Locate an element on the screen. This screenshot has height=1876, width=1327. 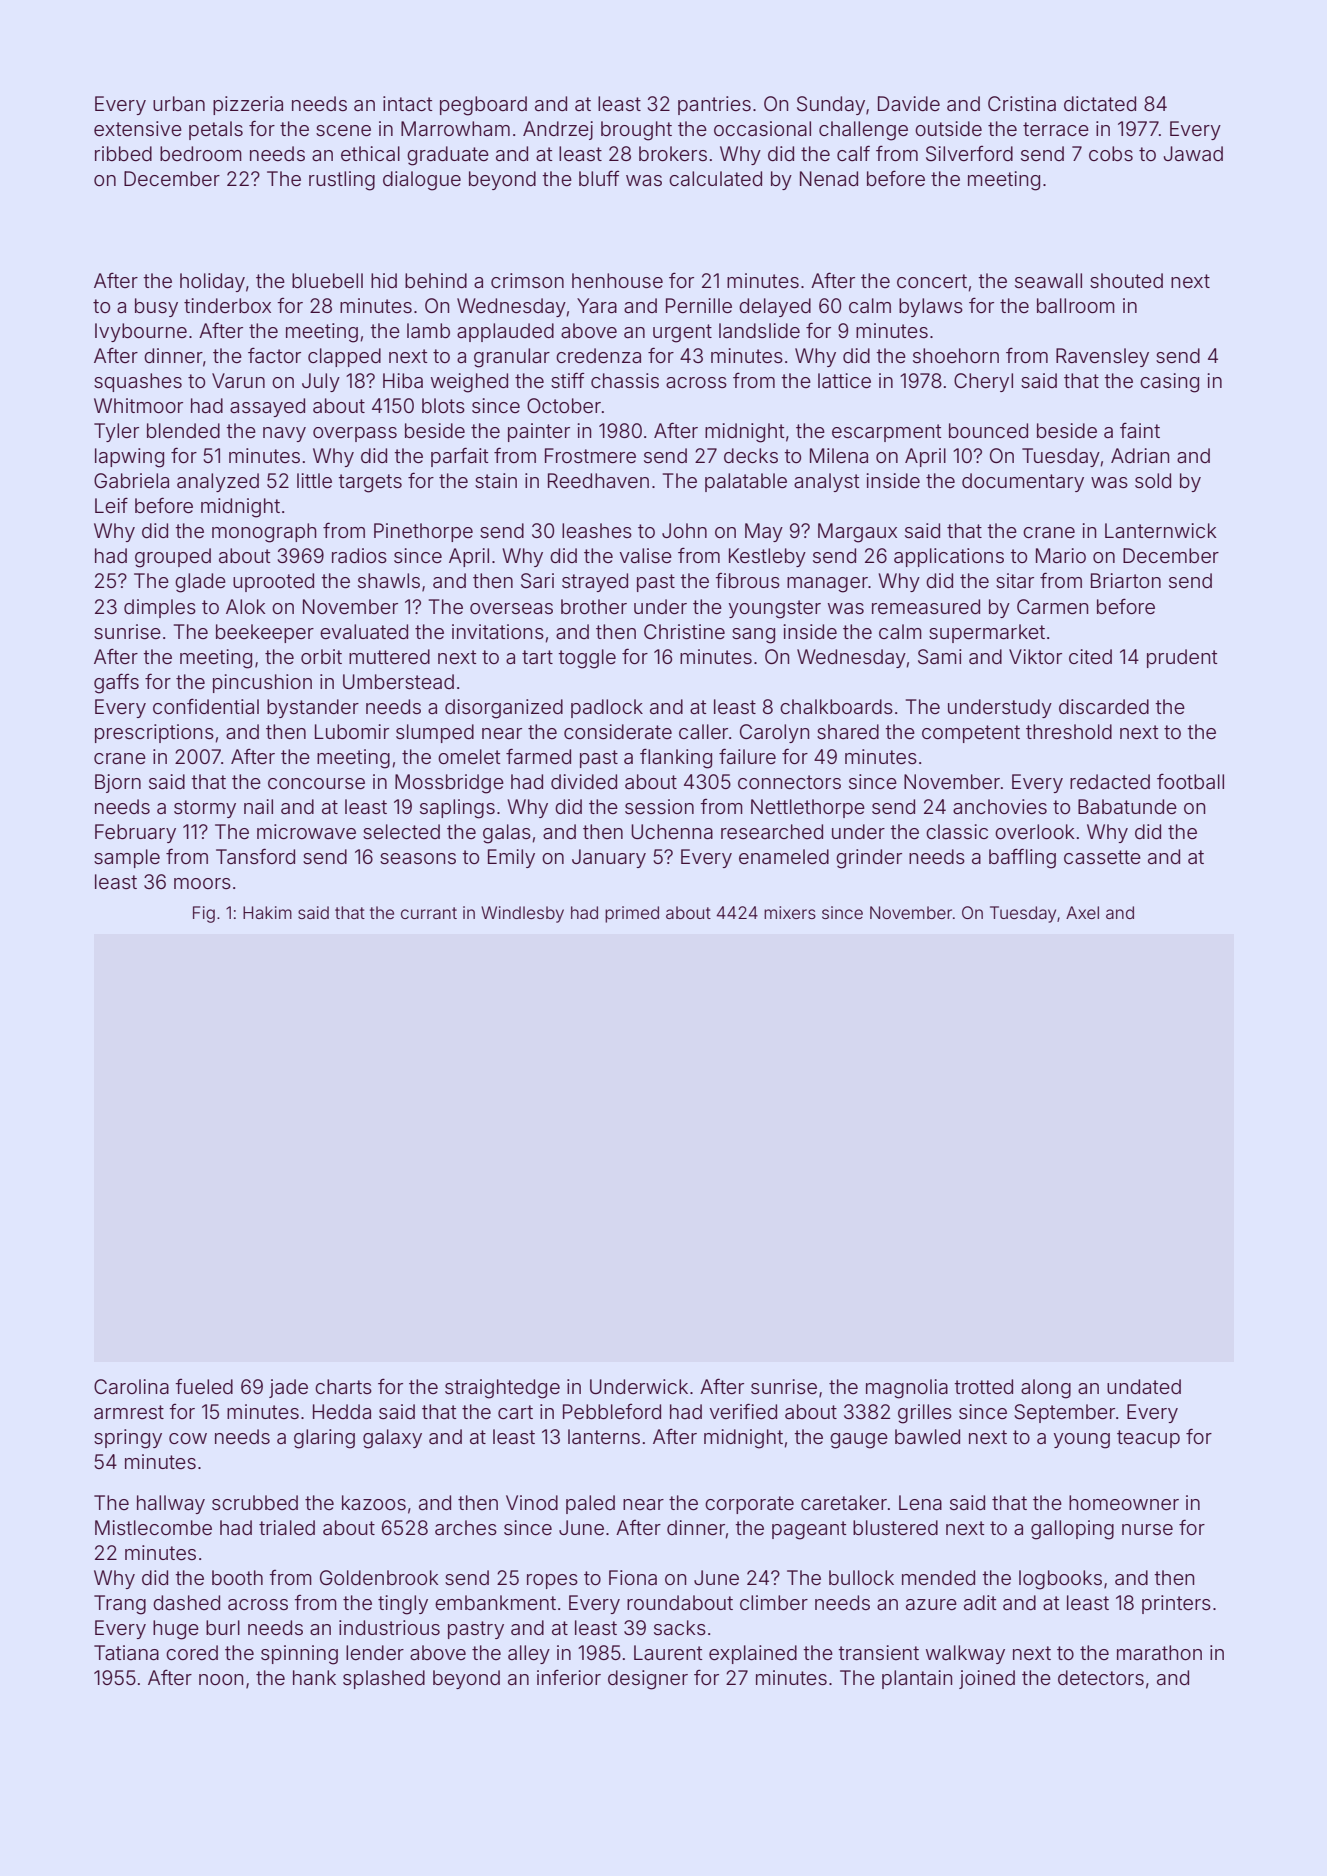
Jawad is located at coordinates (1193, 154).
